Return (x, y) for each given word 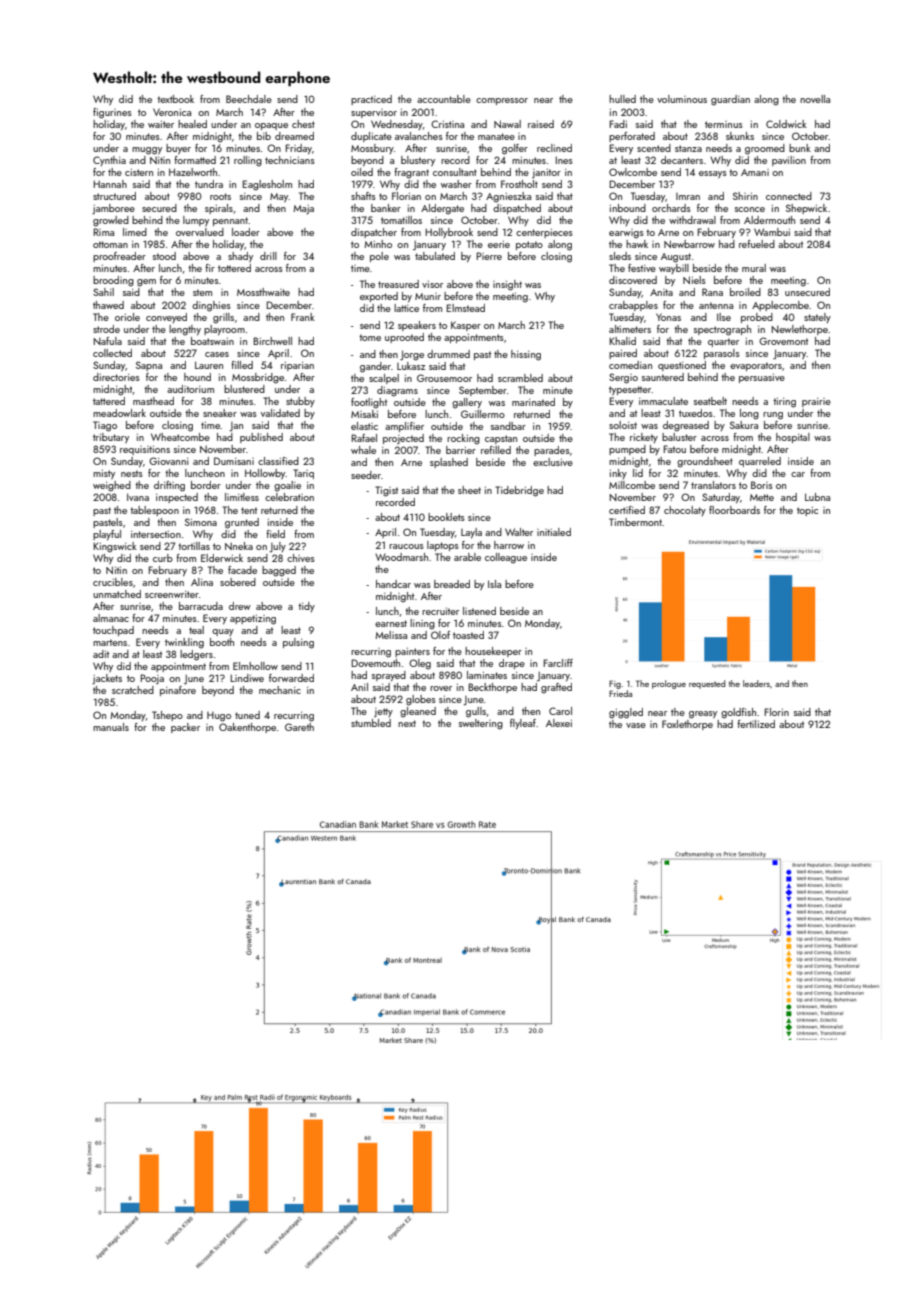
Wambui (772, 232)
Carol (560, 711)
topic (807, 511)
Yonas (668, 317)
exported (379, 297)
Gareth (299, 727)
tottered (234, 268)
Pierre (489, 256)
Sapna (149, 366)
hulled (622, 99)
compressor (502, 101)
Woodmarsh (401, 557)
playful (107, 535)
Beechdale (249, 99)
